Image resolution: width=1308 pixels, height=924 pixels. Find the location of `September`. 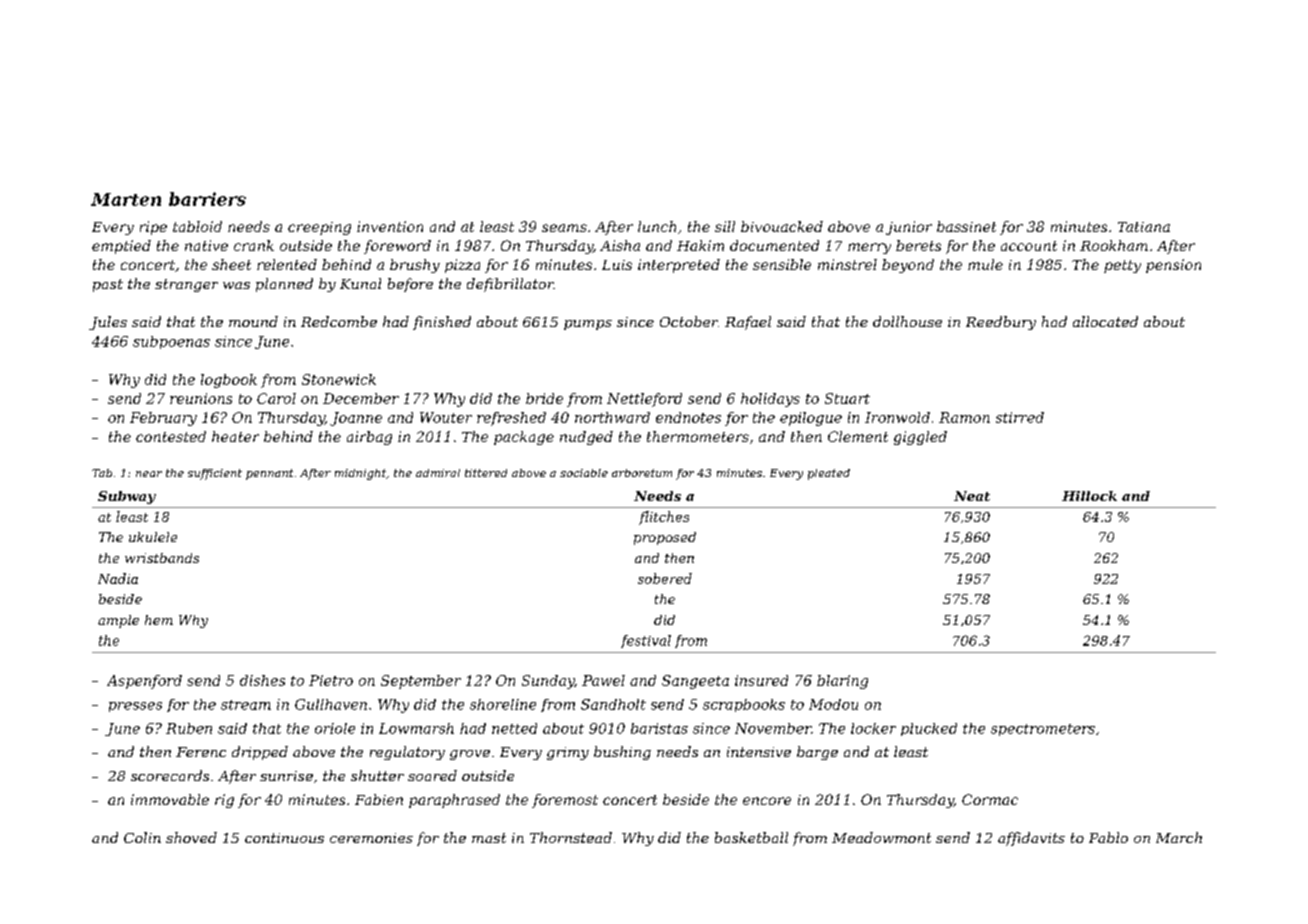

September is located at coordinates (421, 682).
